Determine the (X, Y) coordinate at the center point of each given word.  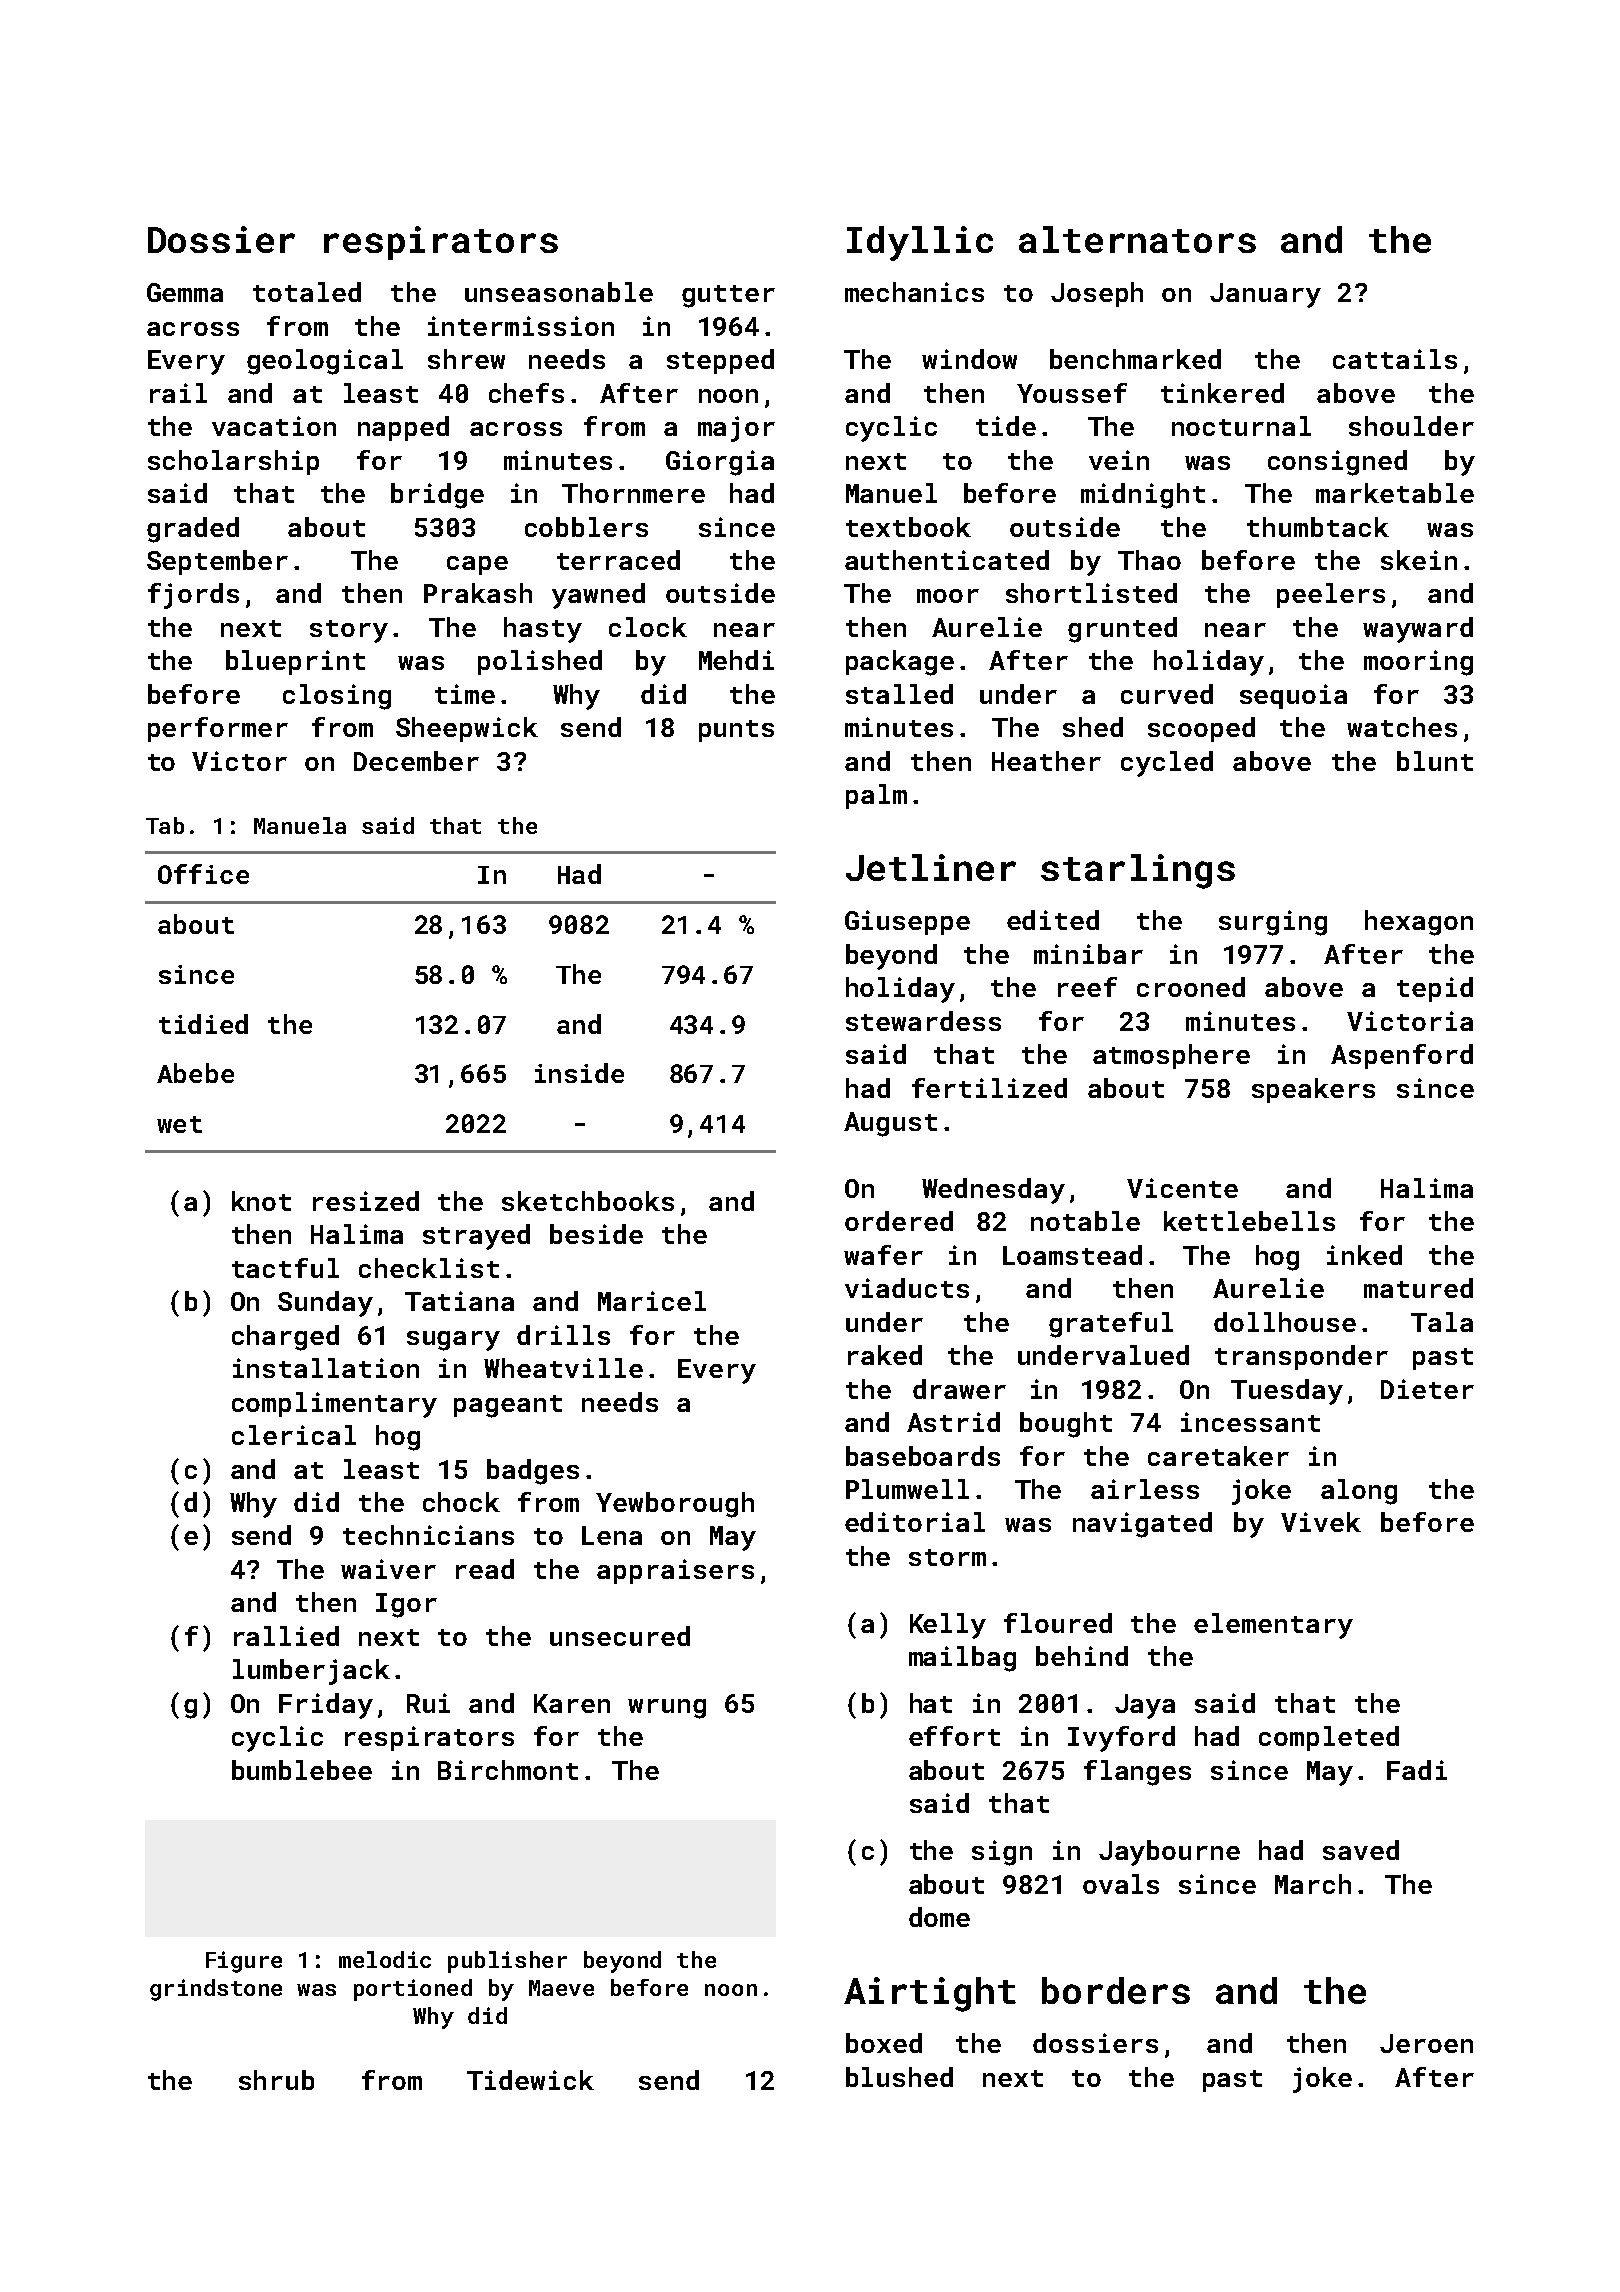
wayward (1418, 630)
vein (1119, 460)
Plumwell (907, 1489)
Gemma (185, 292)
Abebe (195, 1073)
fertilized (989, 1088)
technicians (428, 1535)
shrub (276, 2080)
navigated (1142, 1525)
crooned (1191, 987)
